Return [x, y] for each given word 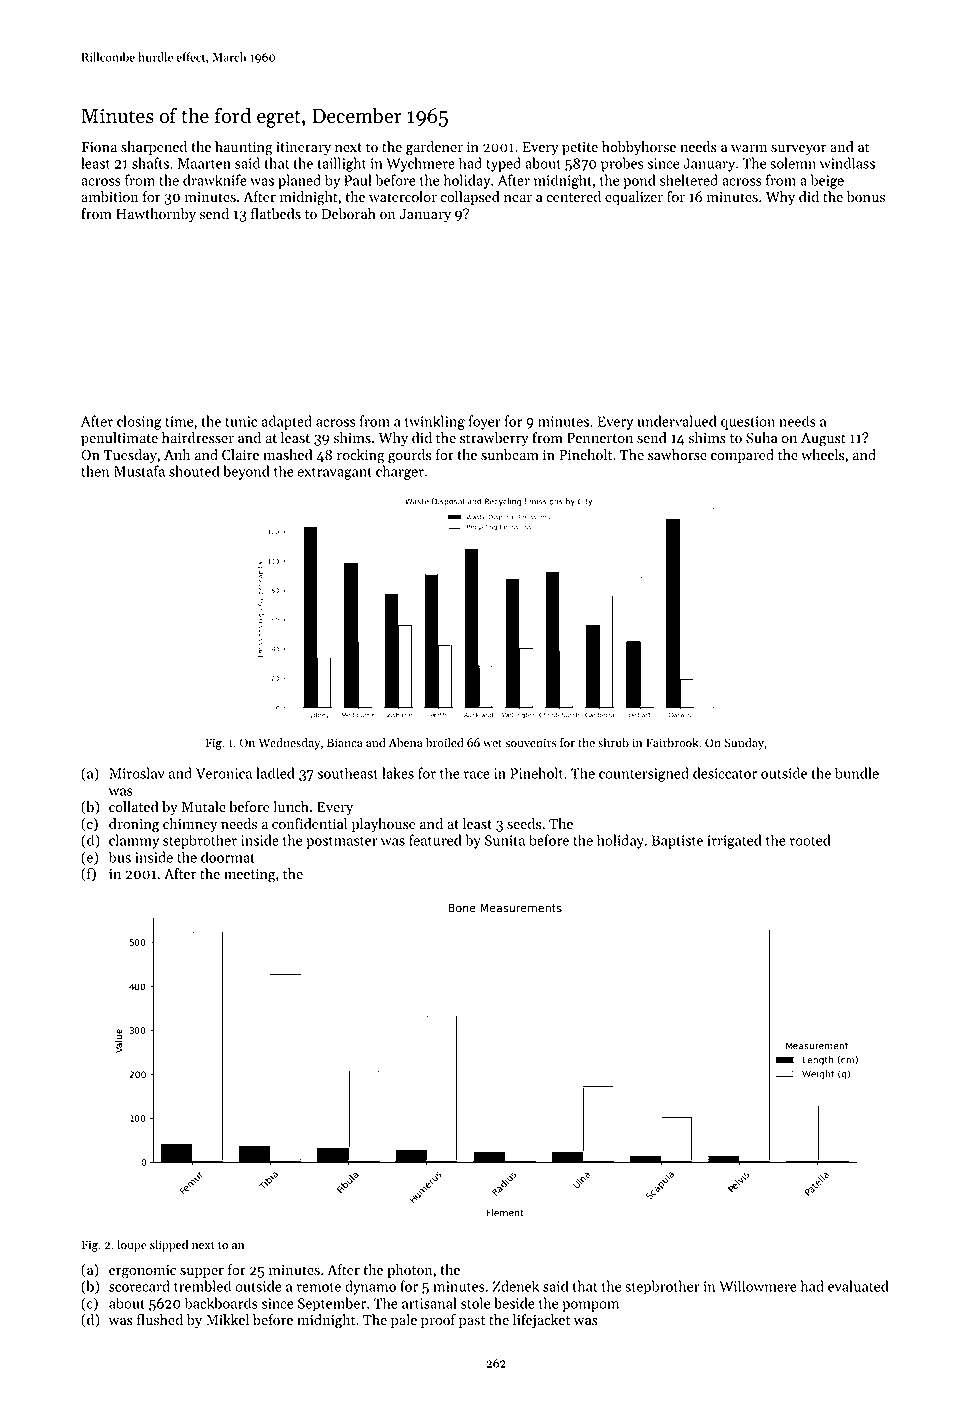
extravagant [334, 473]
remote [319, 1287]
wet [492, 744]
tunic [241, 421]
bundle [857, 773]
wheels [822, 455]
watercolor [403, 197]
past [472, 1322]
